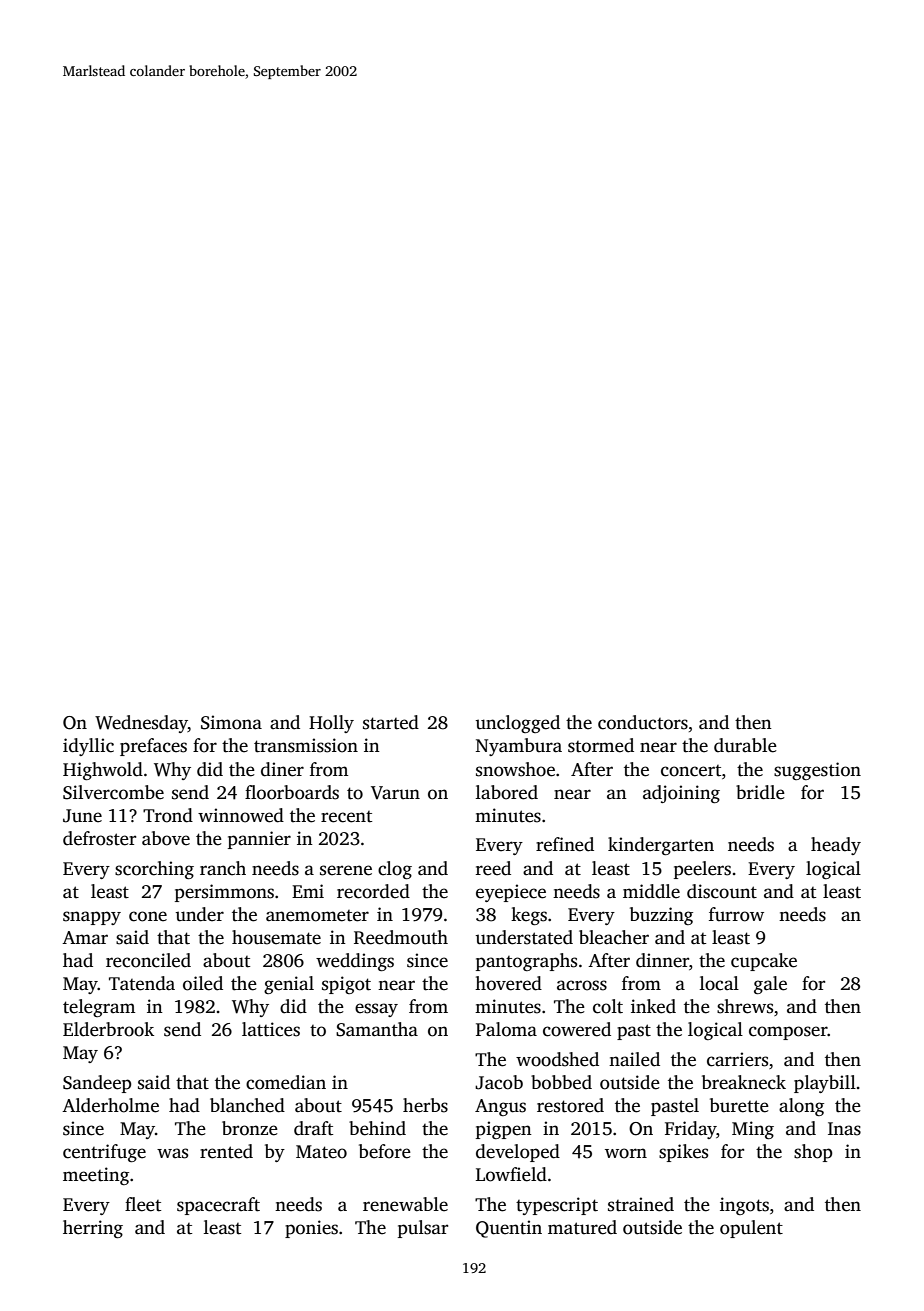 The width and height of the screenshot is (924, 1311). Describe the element at coordinates (276, 937) in the screenshot. I see `housemate` at that location.
